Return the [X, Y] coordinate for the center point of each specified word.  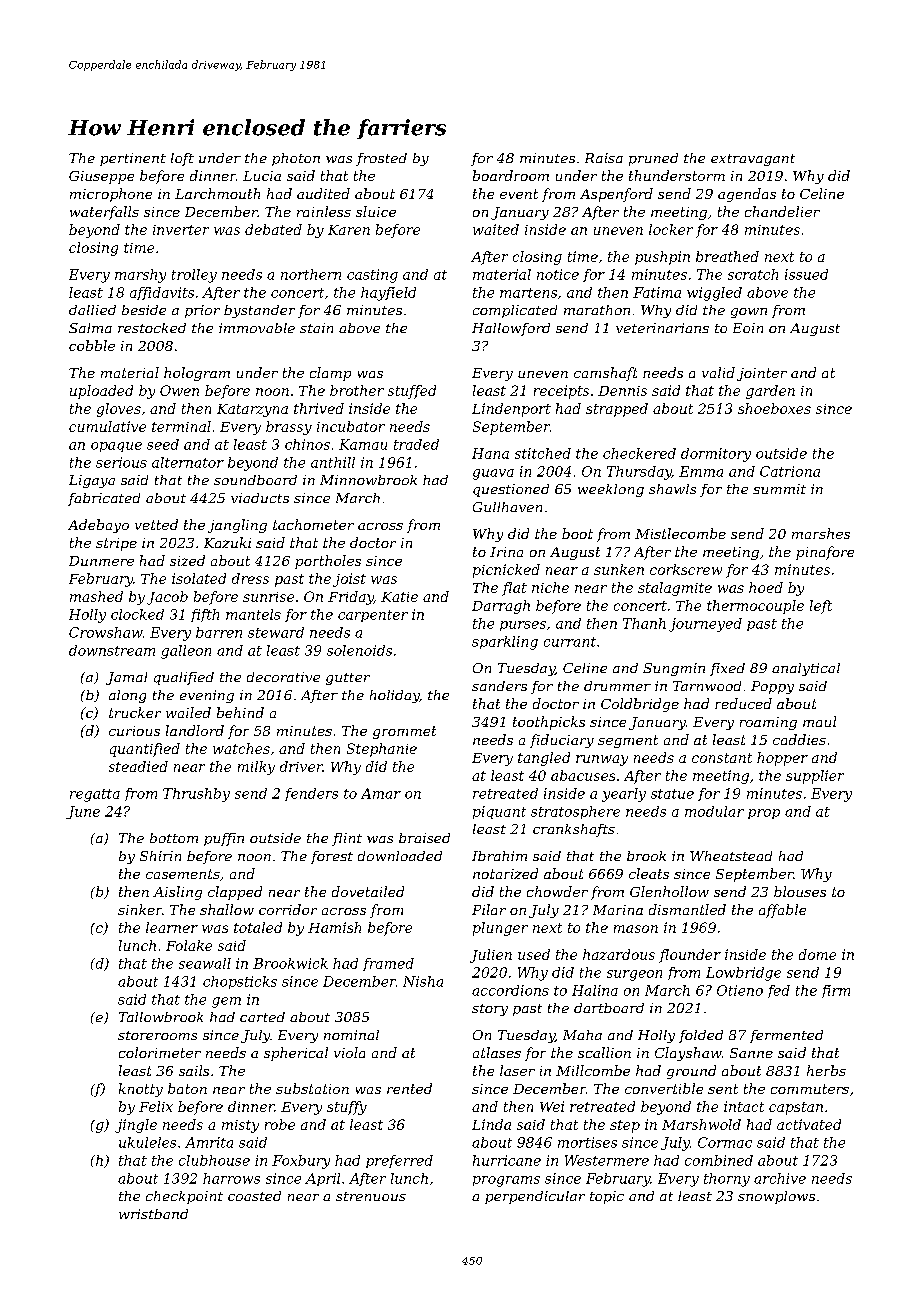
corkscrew [686, 569]
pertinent [133, 159]
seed [163, 444]
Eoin [748, 328]
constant [722, 758]
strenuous [371, 1196]
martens [528, 293]
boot [577, 533]
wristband [153, 1214]
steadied [138, 766]
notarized [505, 873]
